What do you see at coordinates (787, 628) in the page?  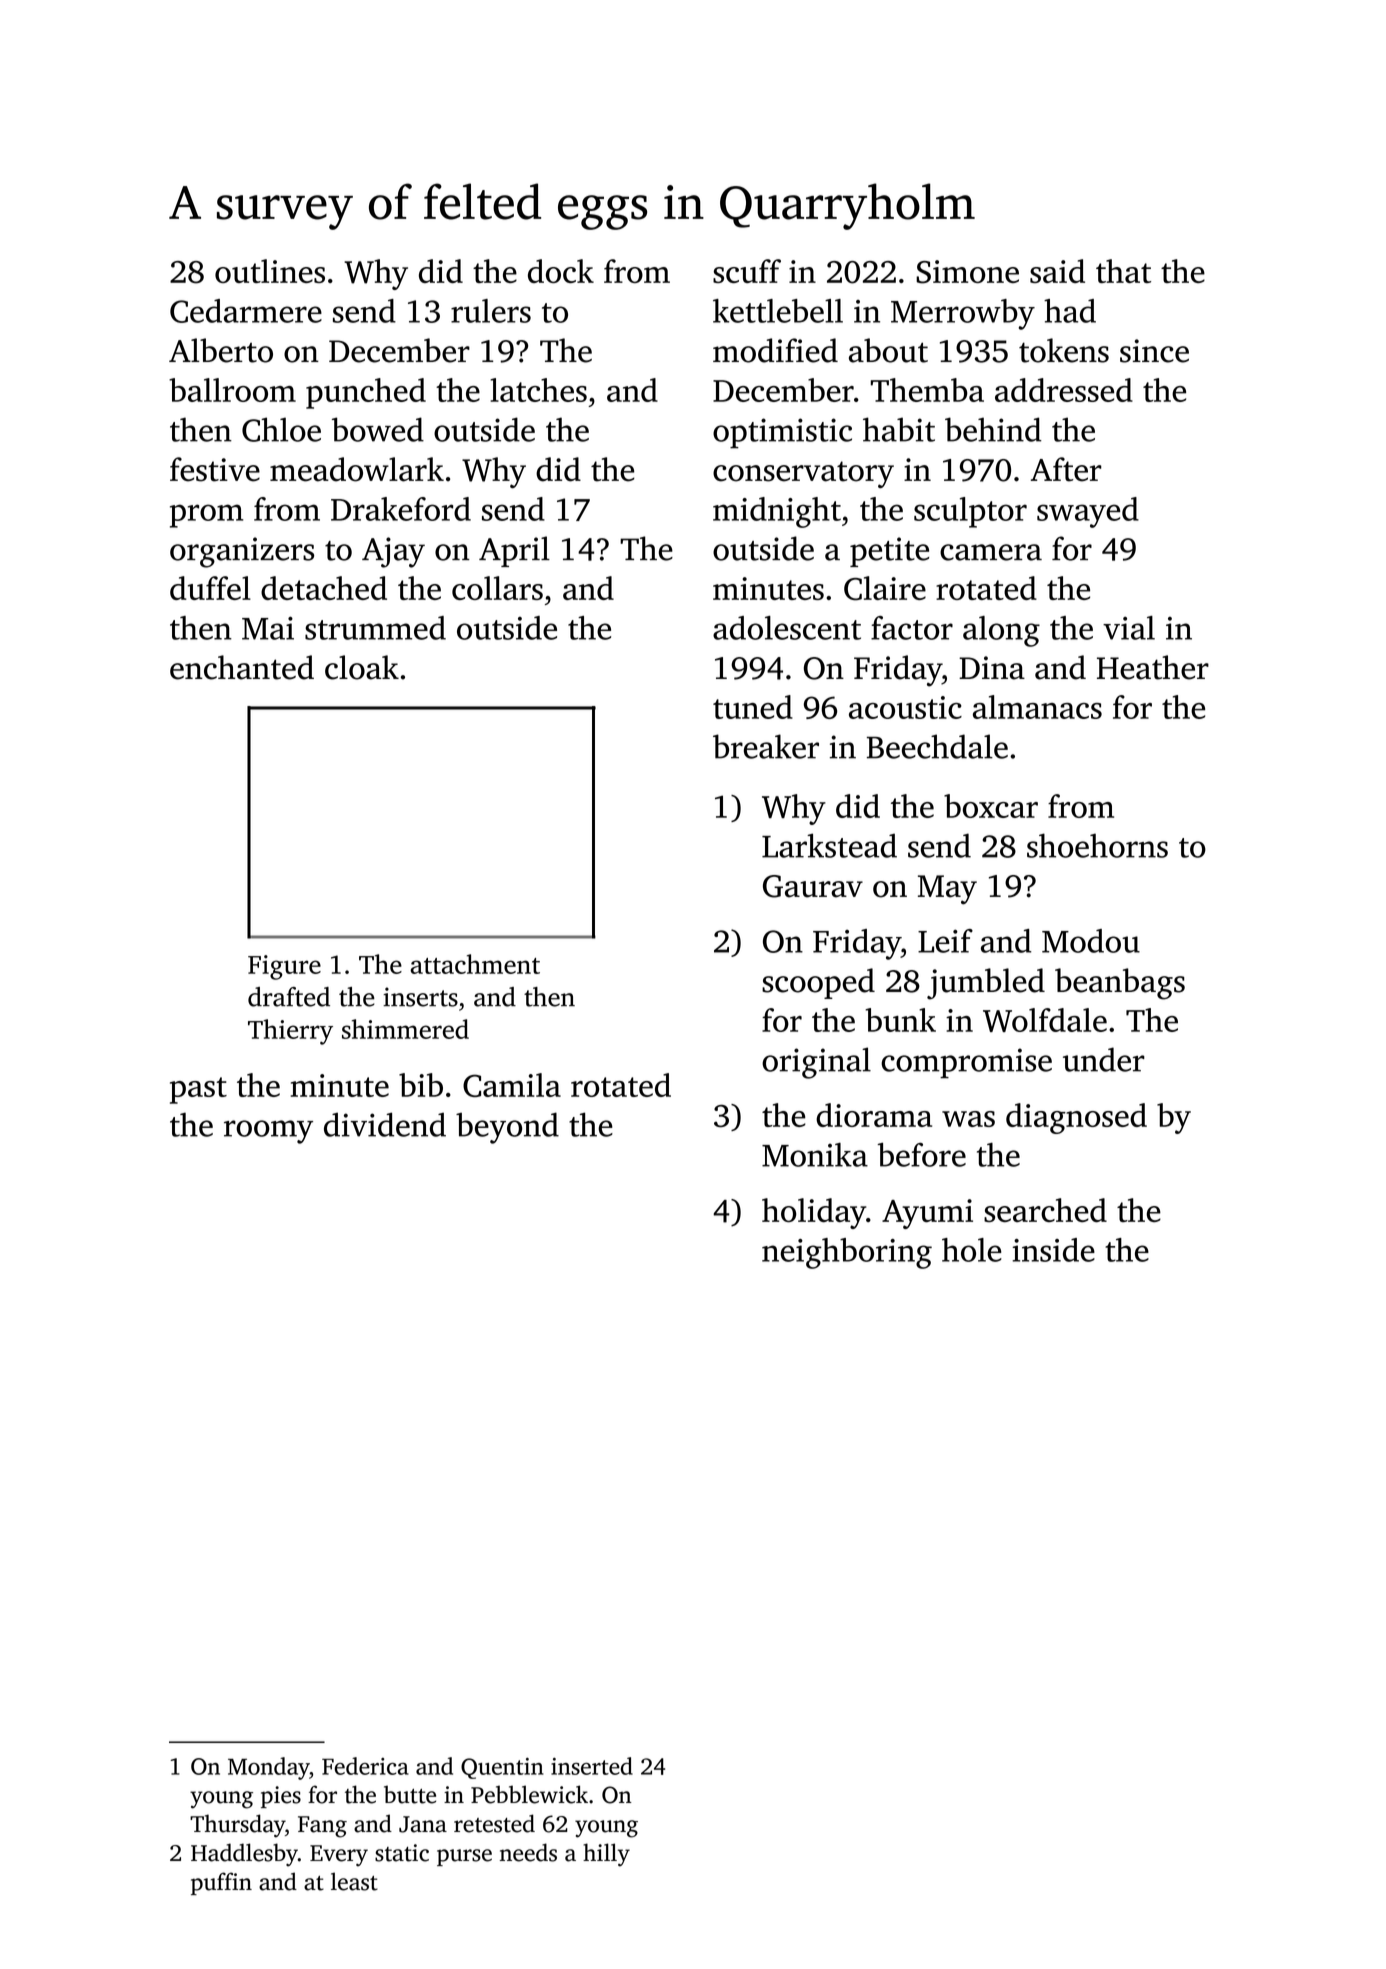 I see `adolescent` at bounding box center [787, 628].
